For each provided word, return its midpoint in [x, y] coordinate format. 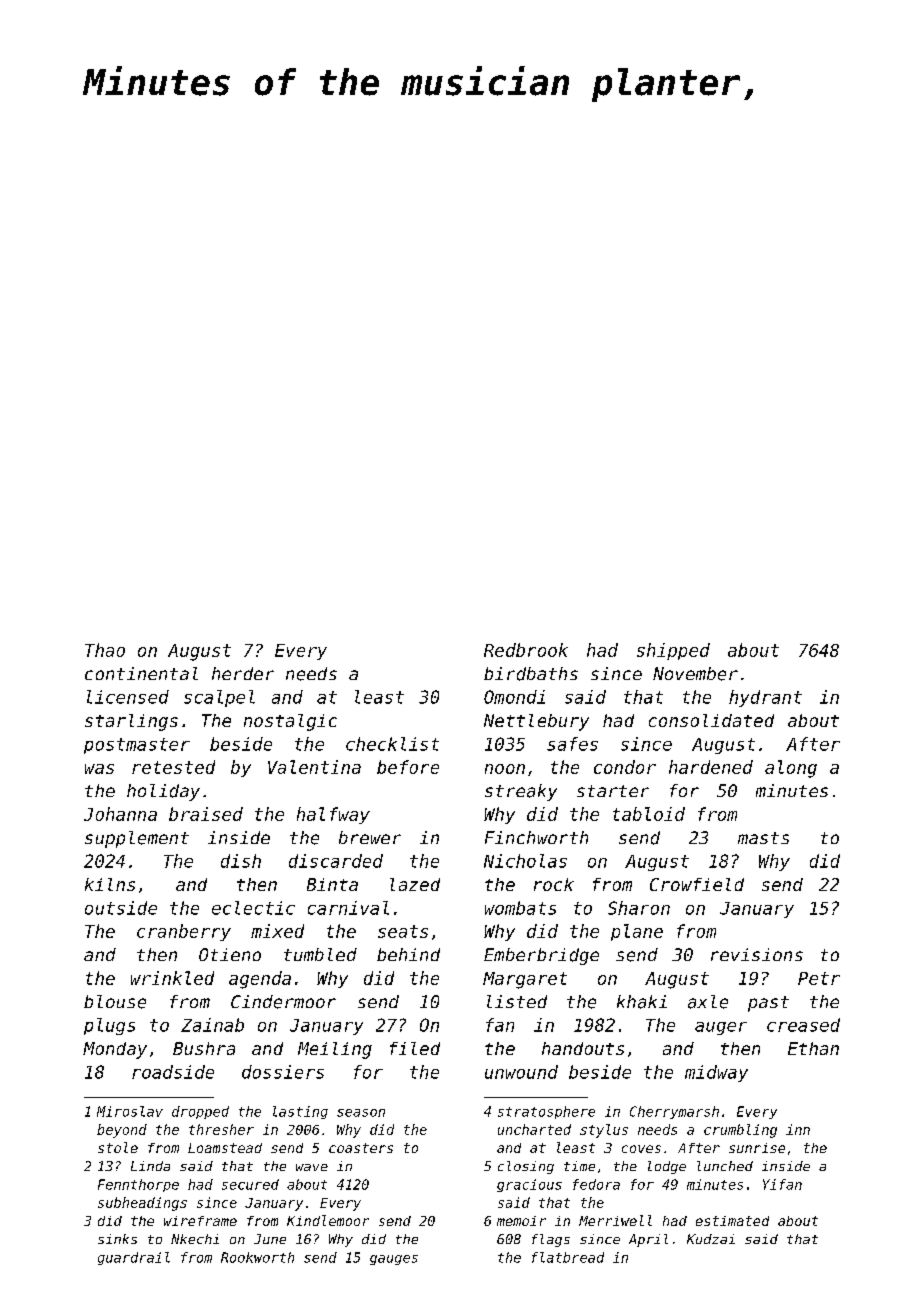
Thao [105, 650]
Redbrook [526, 650]
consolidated [711, 720]
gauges [394, 1260]
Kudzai [711, 1239]
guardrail [134, 1258]
